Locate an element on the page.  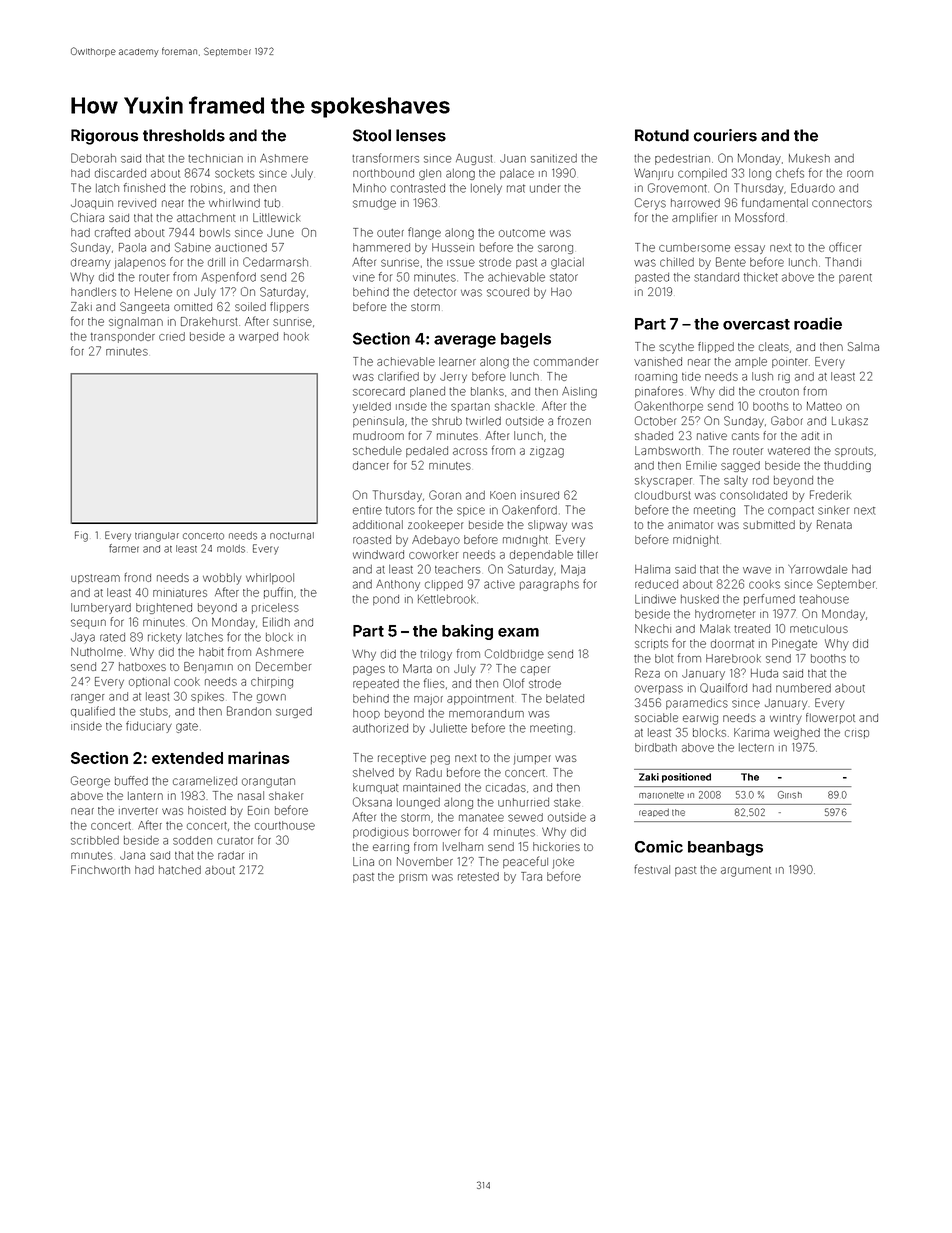
Matteo is located at coordinates (824, 406).
